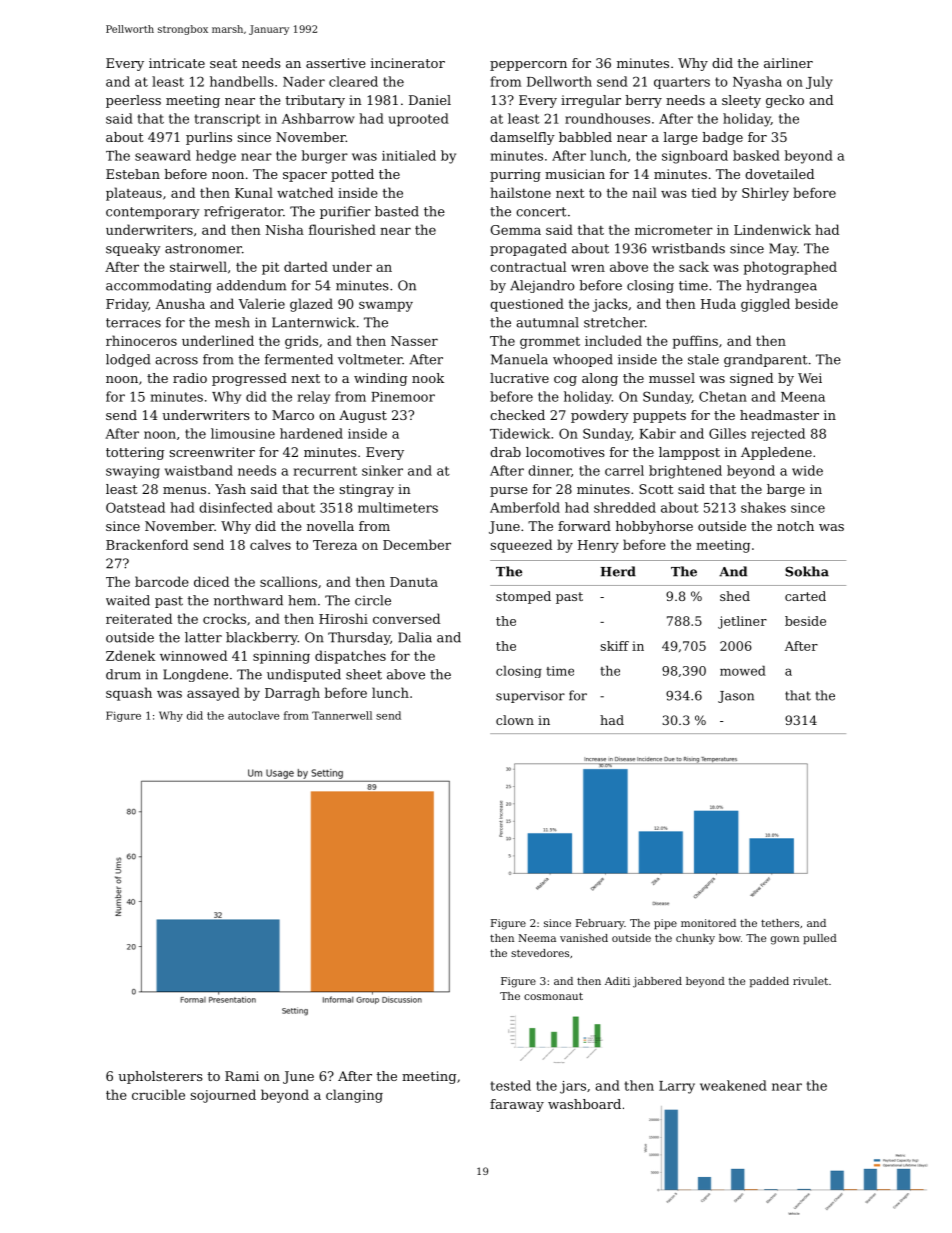  Describe the element at coordinates (160, 1077) in the image. I see `upholsterers` at that location.
